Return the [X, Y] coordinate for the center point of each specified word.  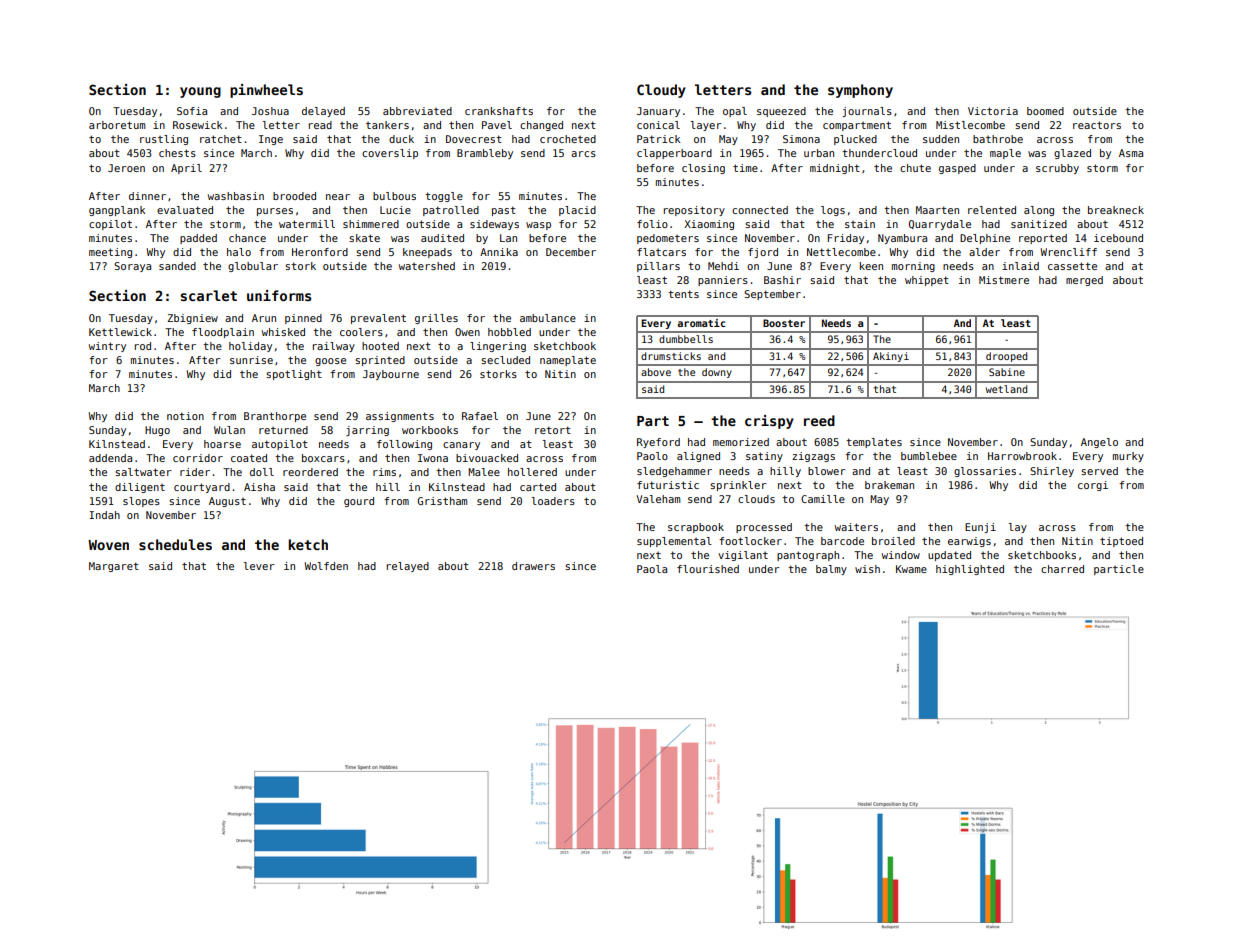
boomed [1045, 111]
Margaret [114, 567]
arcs [583, 154]
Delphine [985, 239]
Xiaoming [709, 225]
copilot [110, 225]
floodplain [223, 333]
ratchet [221, 139]
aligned [698, 457]
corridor [198, 458]
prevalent [378, 319]
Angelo [1099, 443]
